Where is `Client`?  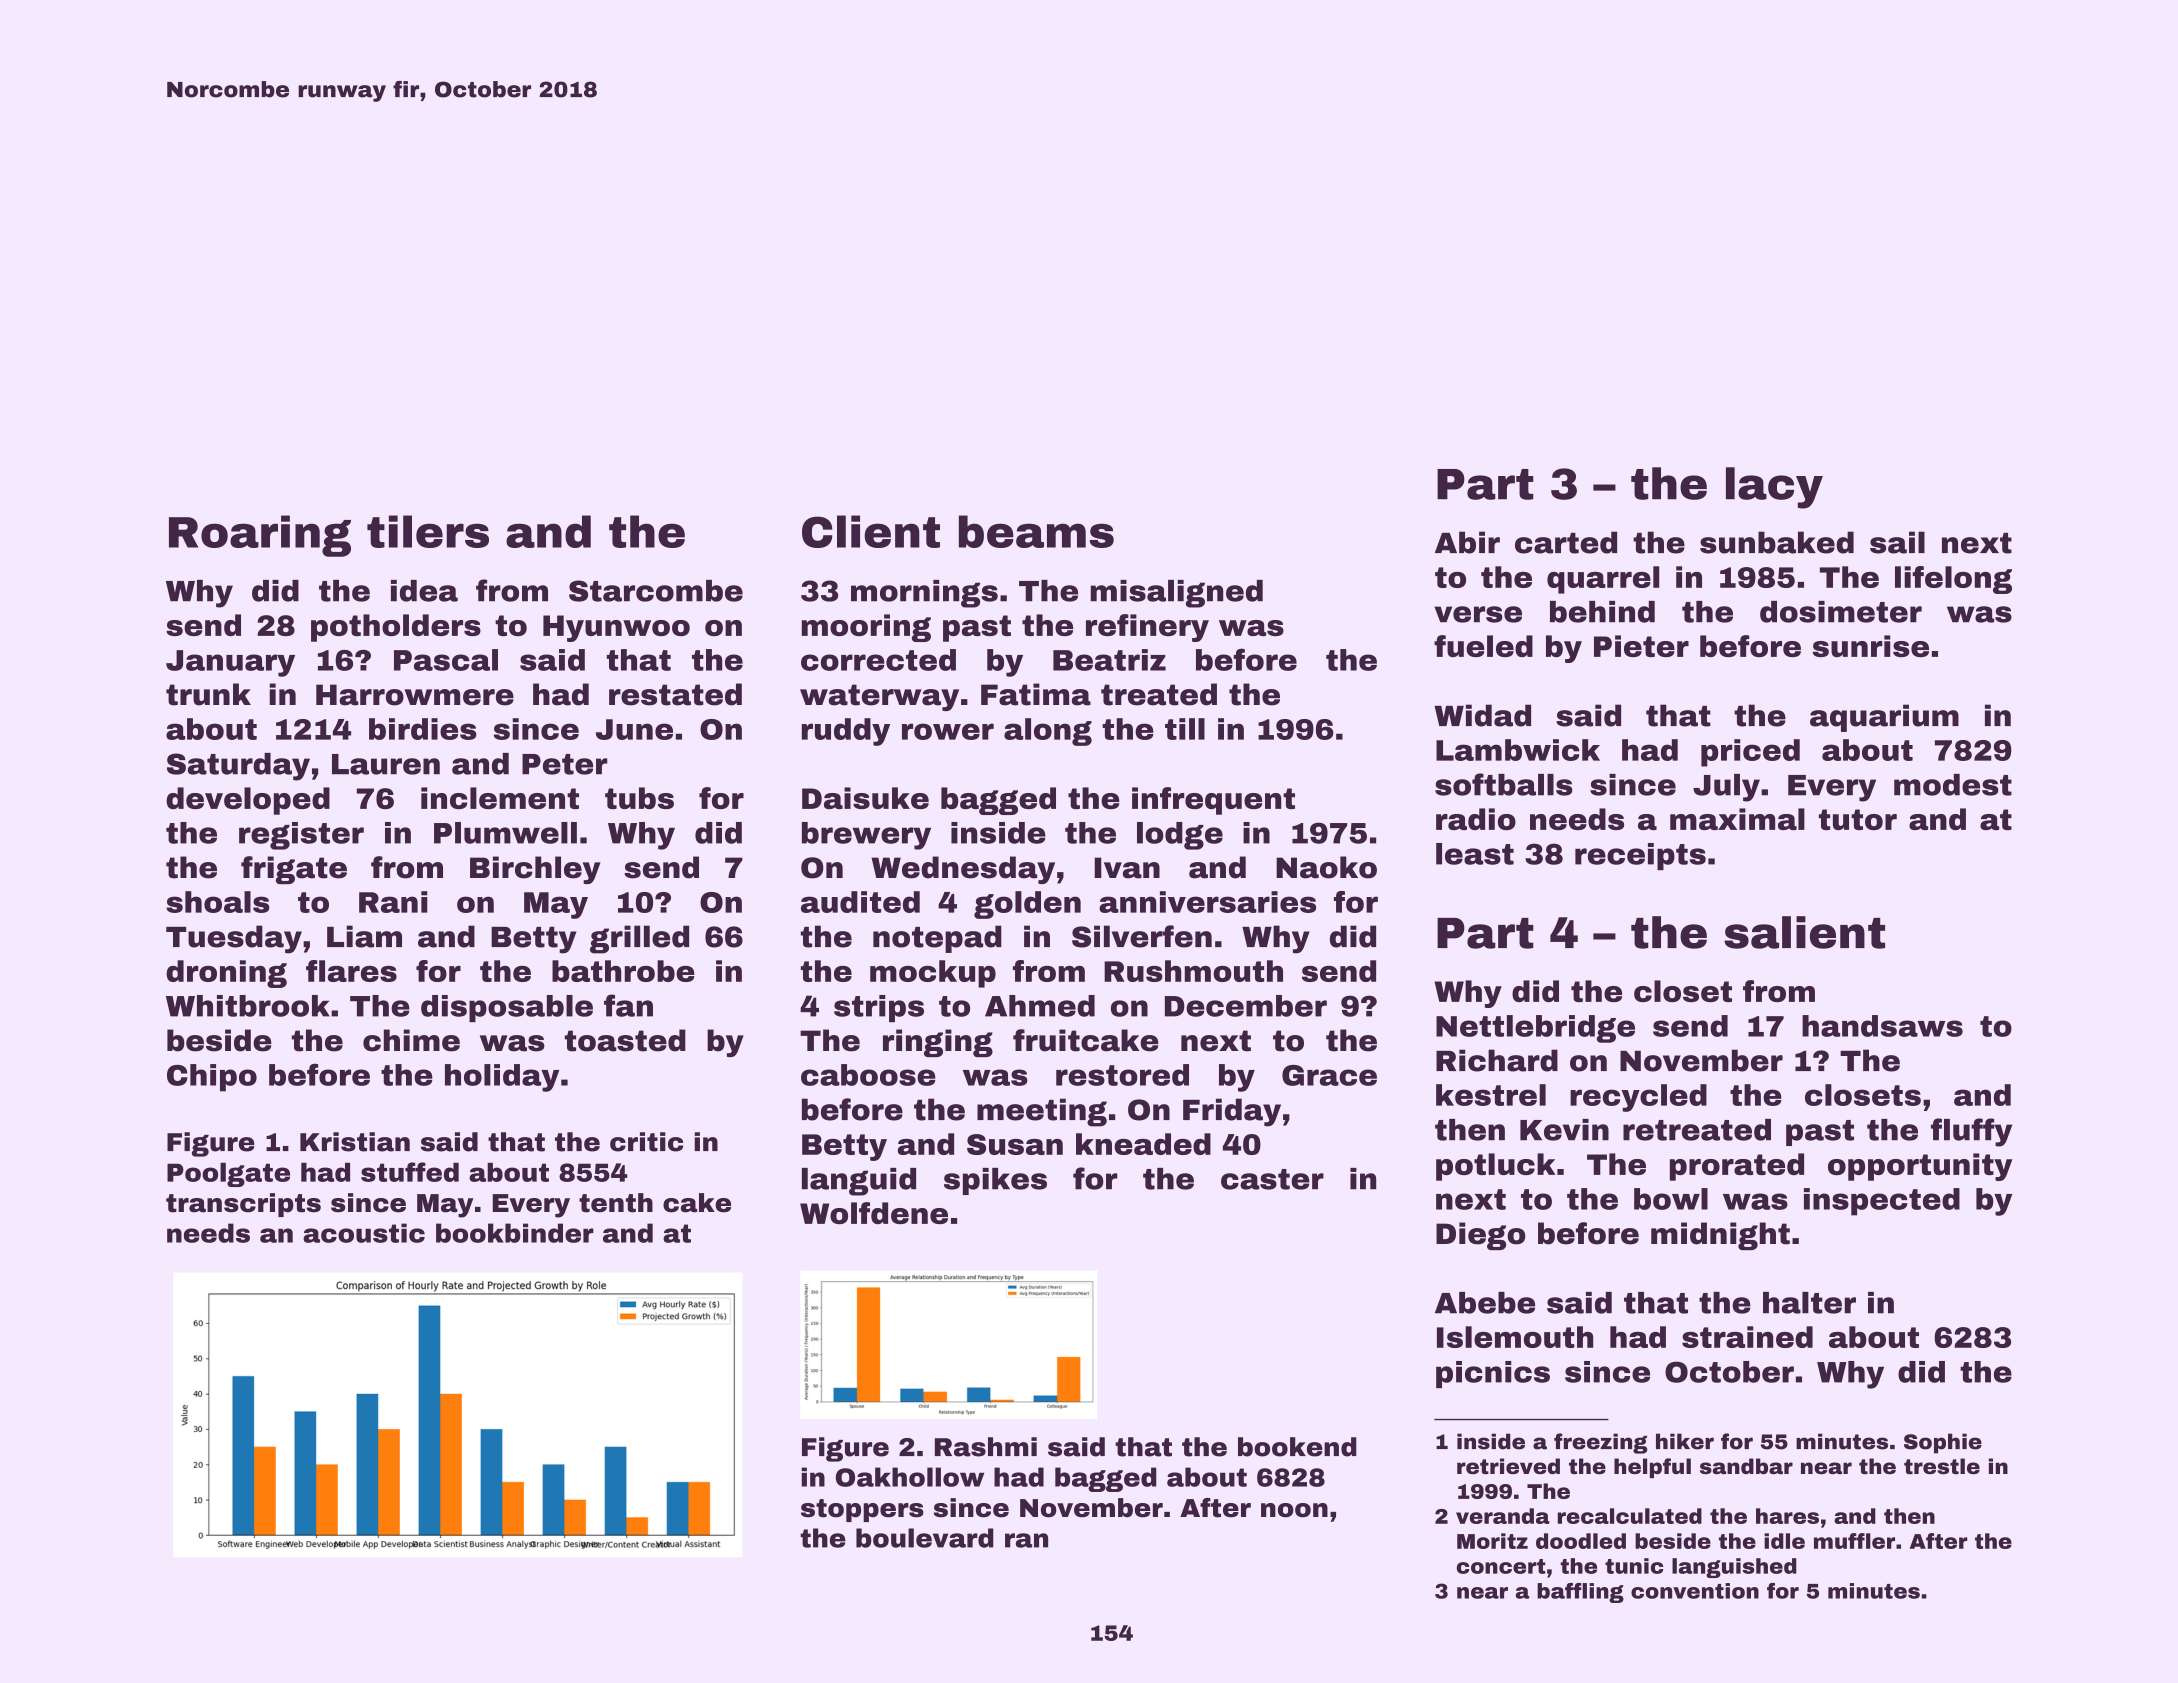
Client is located at coordinates (871, 531).
